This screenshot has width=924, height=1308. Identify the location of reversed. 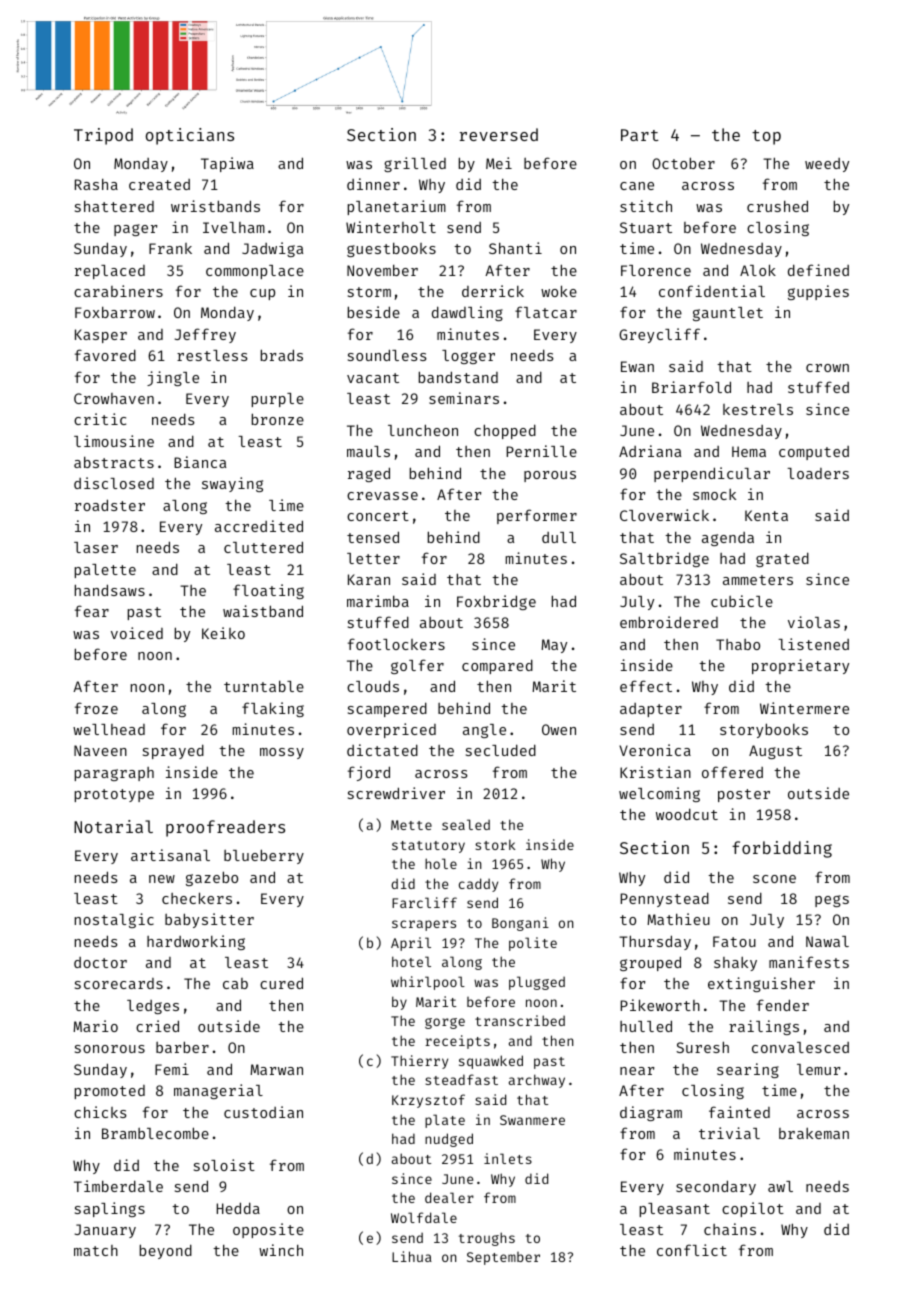
(499, 134).
